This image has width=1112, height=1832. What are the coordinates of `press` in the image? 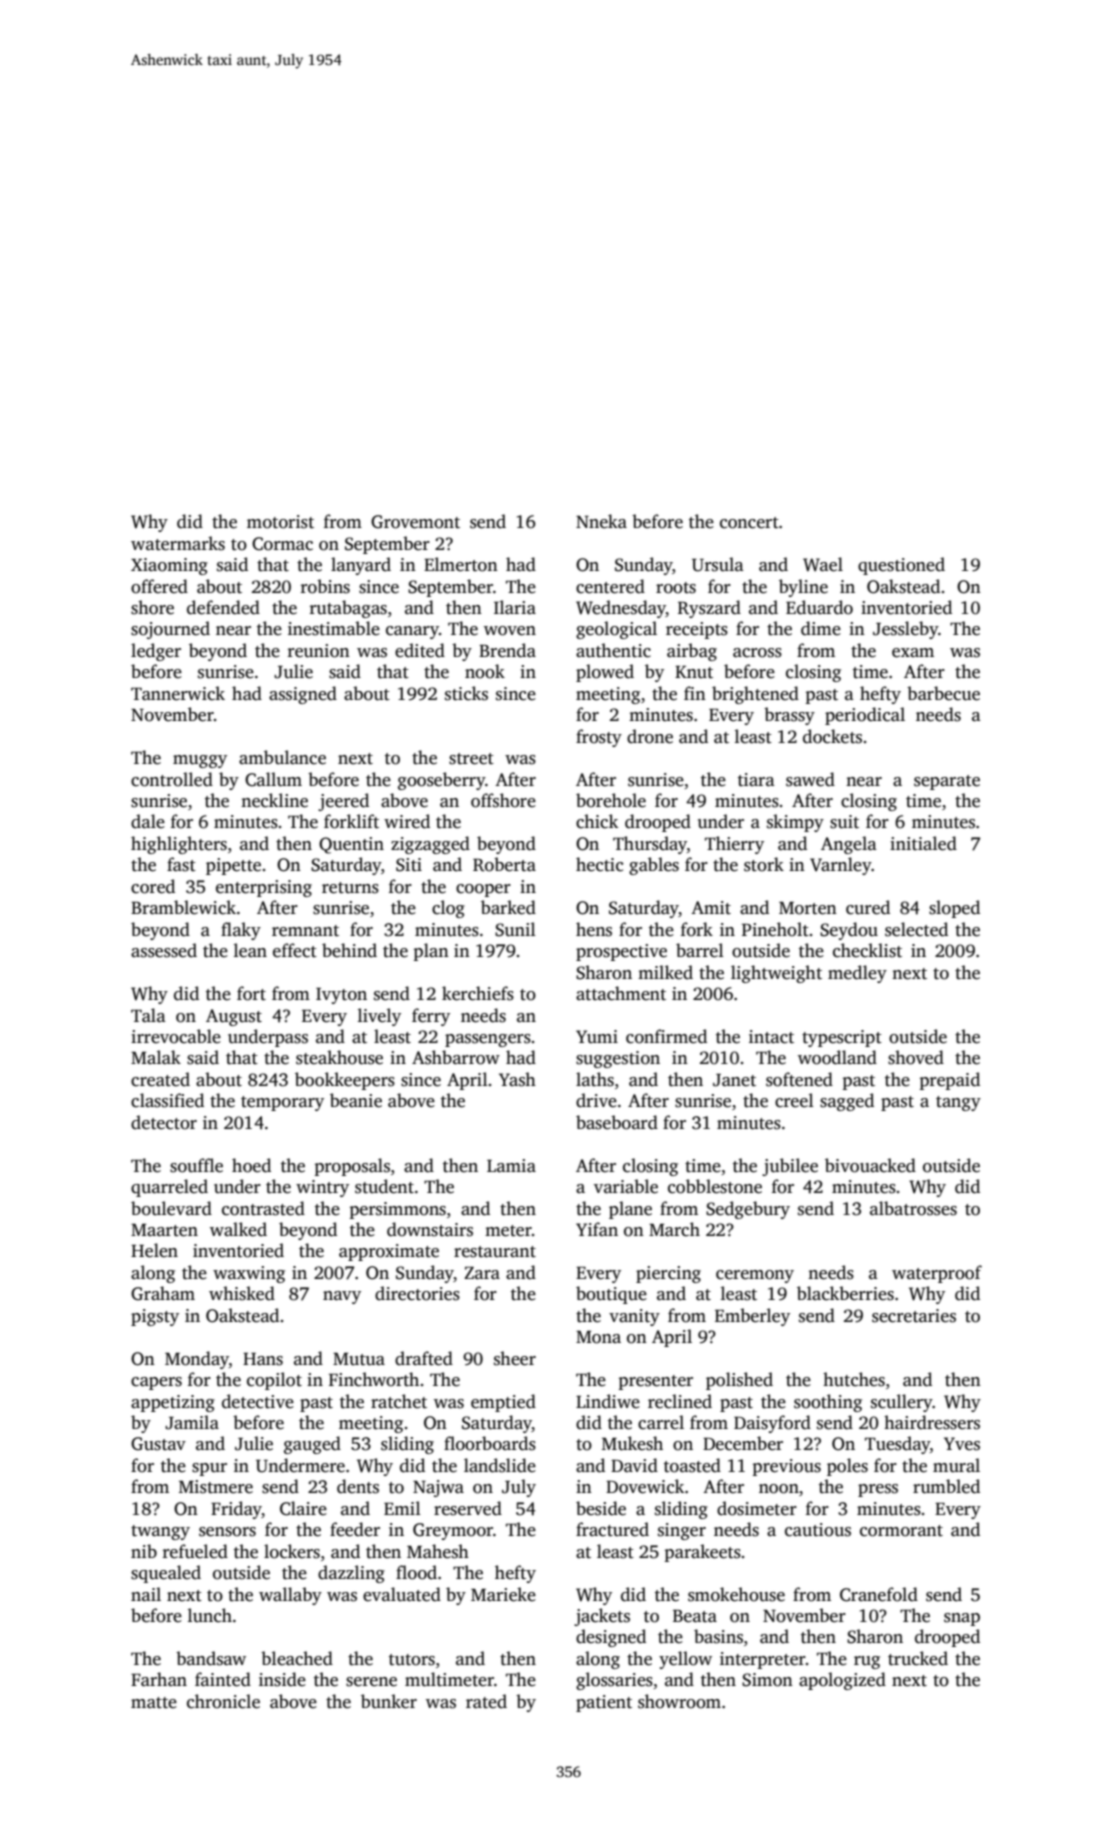 It's located at (878, 1490).
